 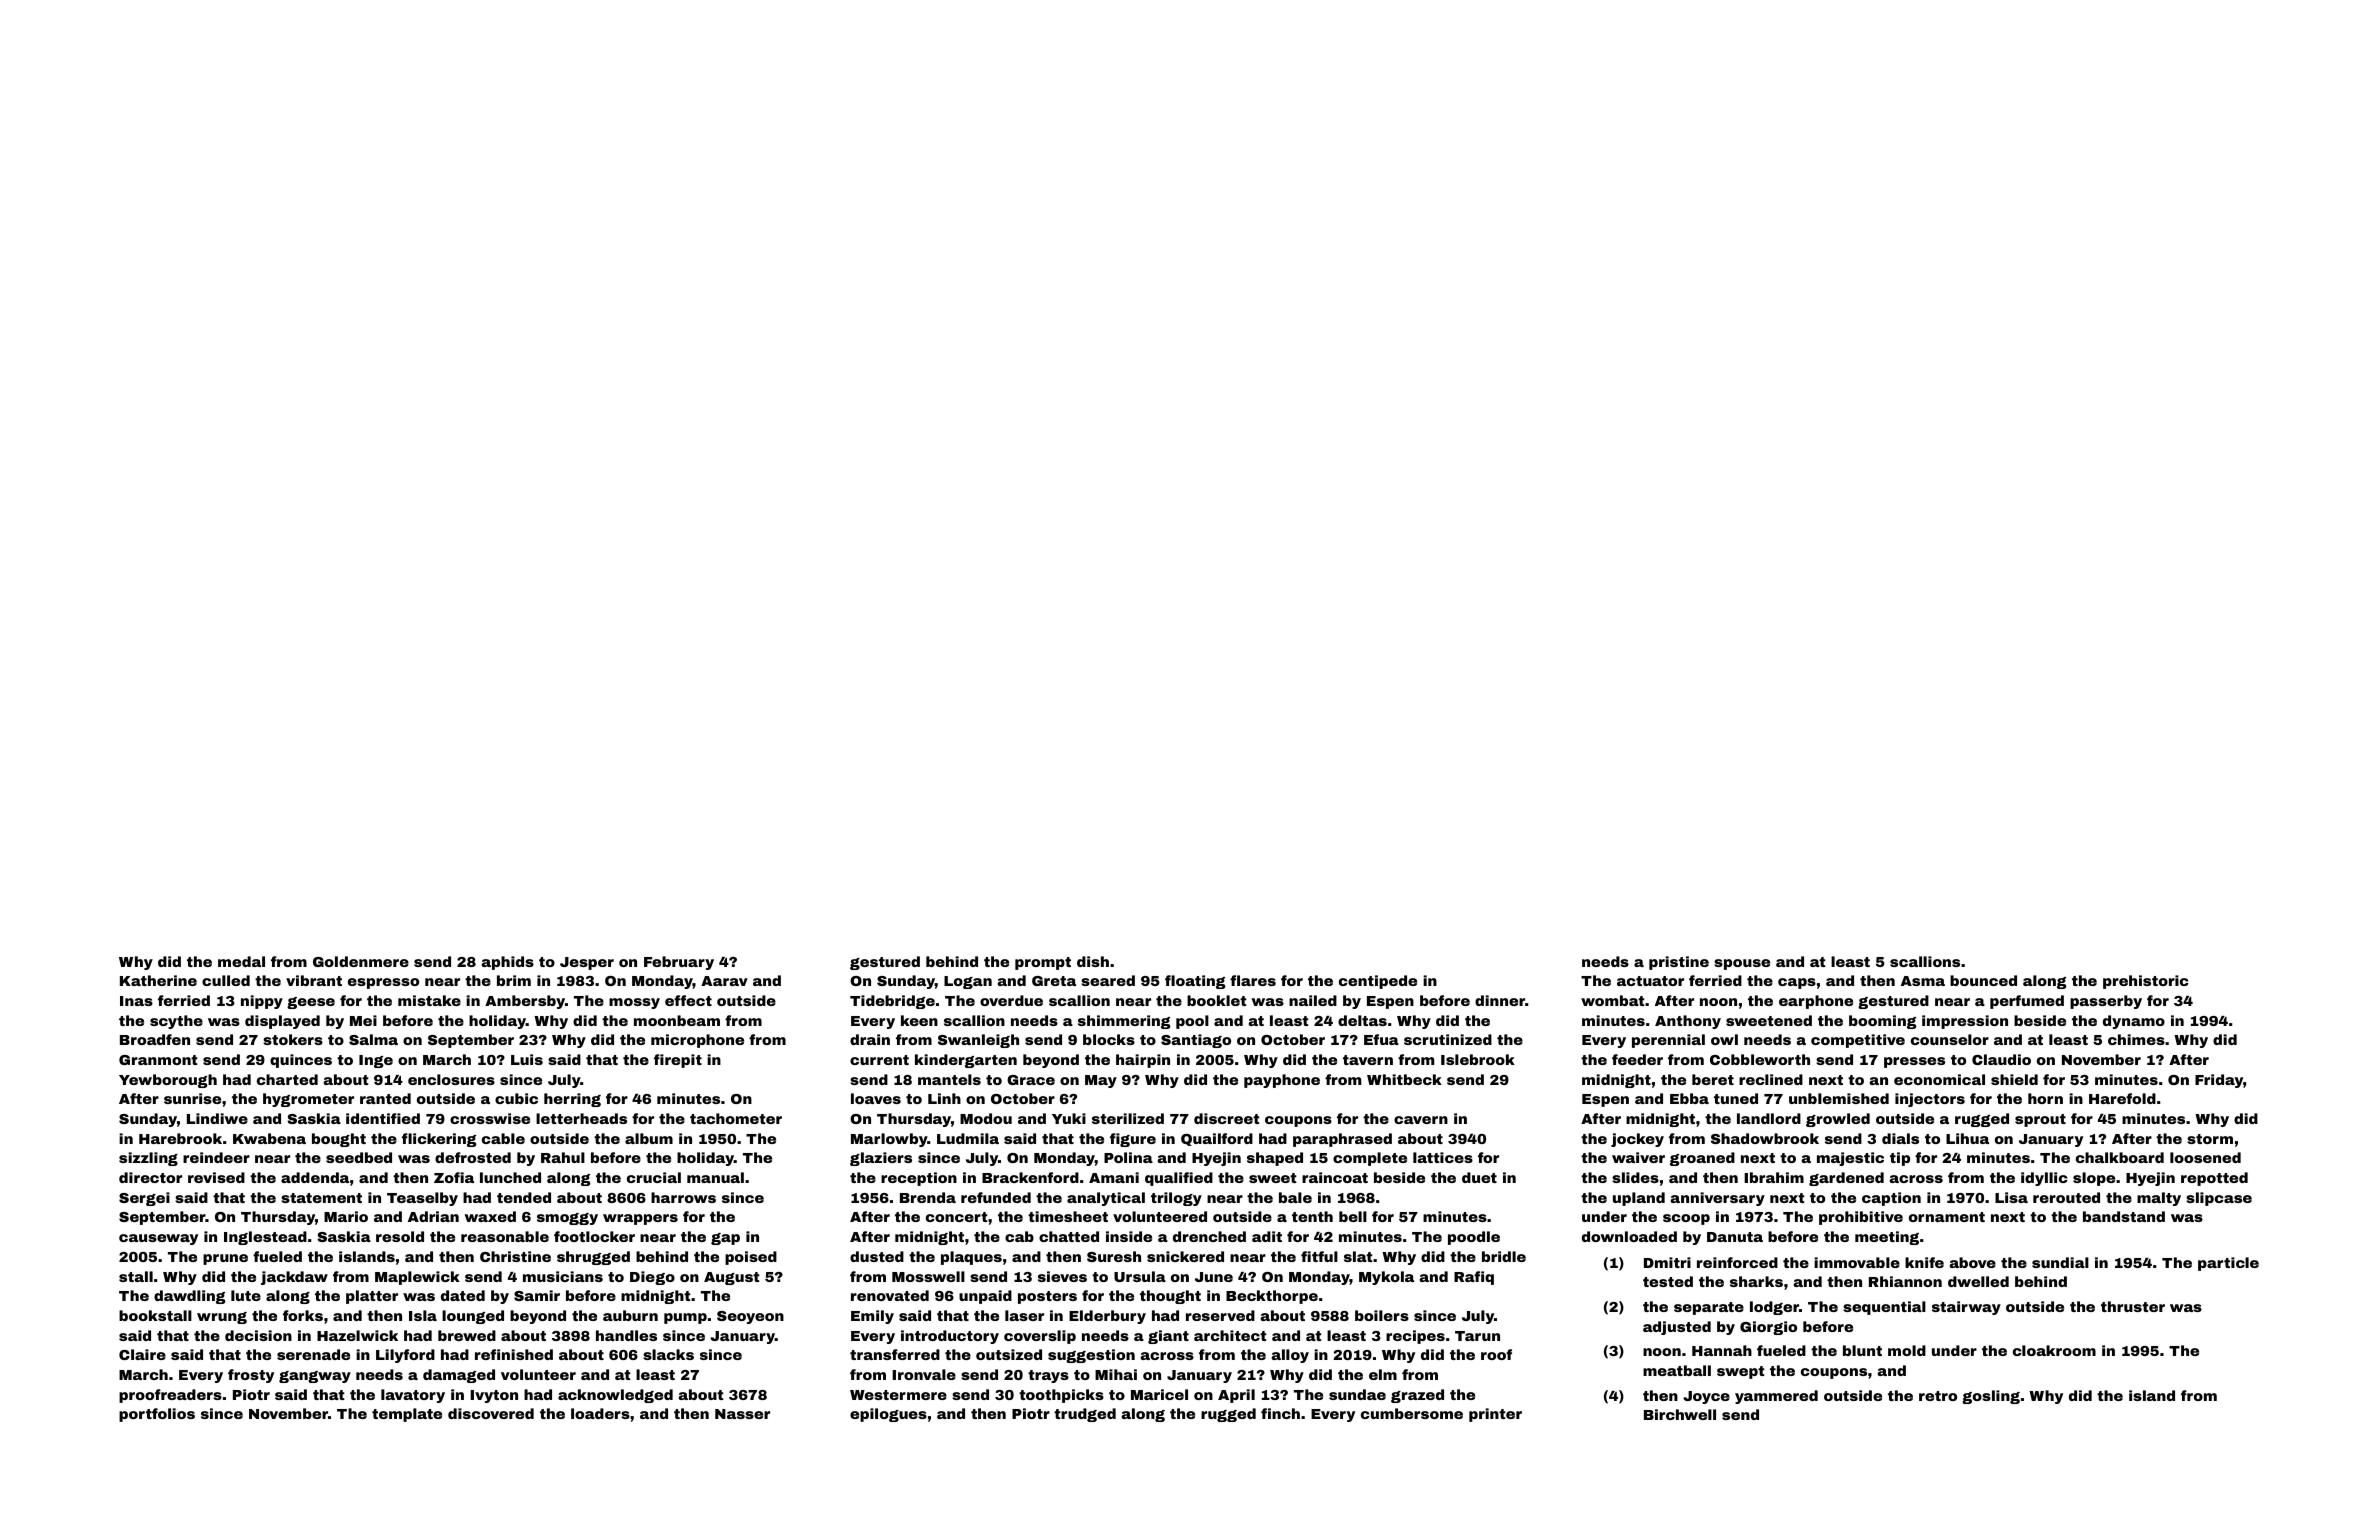 What do you see at coordinates (1230, 1335) in the image?
I see `architect` at bounding box center [1230, 1335].
